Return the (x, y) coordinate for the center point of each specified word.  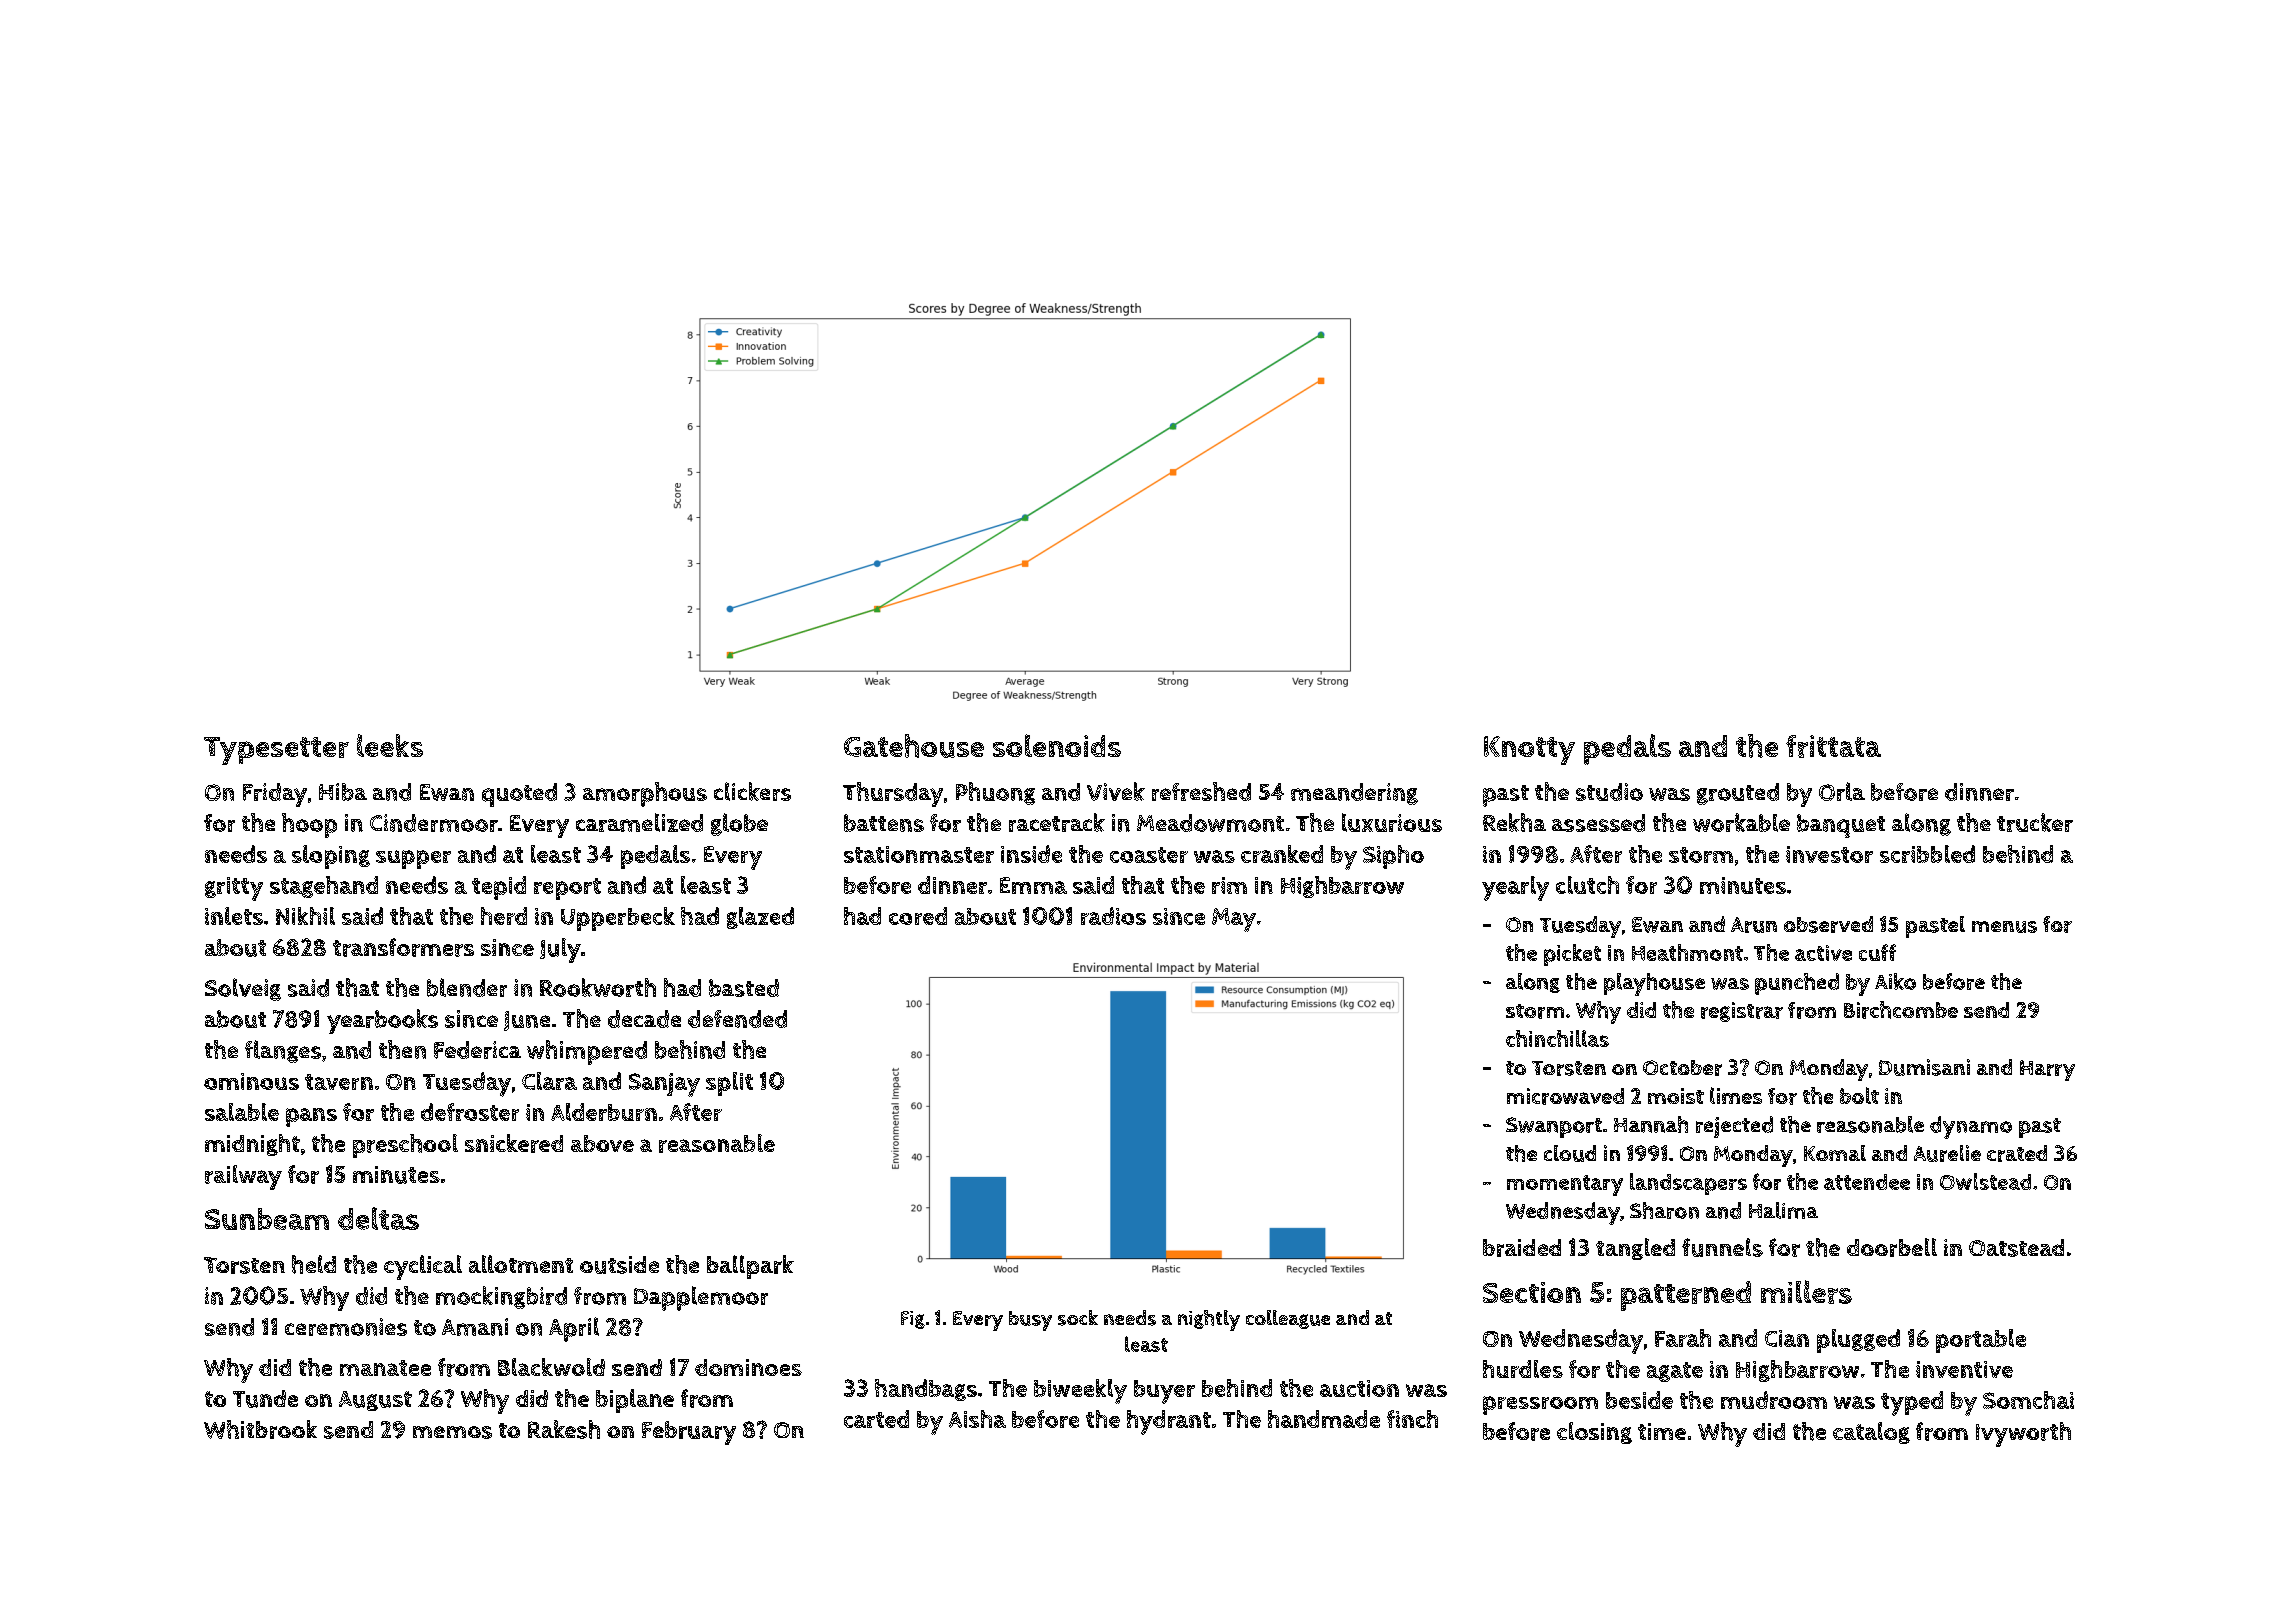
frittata (1833, 746)
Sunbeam (267, 1219)
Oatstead (2016, 1248)
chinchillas (1557, 1038)
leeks (390, 745)
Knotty (1529, 750)
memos (452, 1432)
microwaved (1565, 1096)
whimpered (587, 1052)
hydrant (1169, 1422)
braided (1522, 1248)
